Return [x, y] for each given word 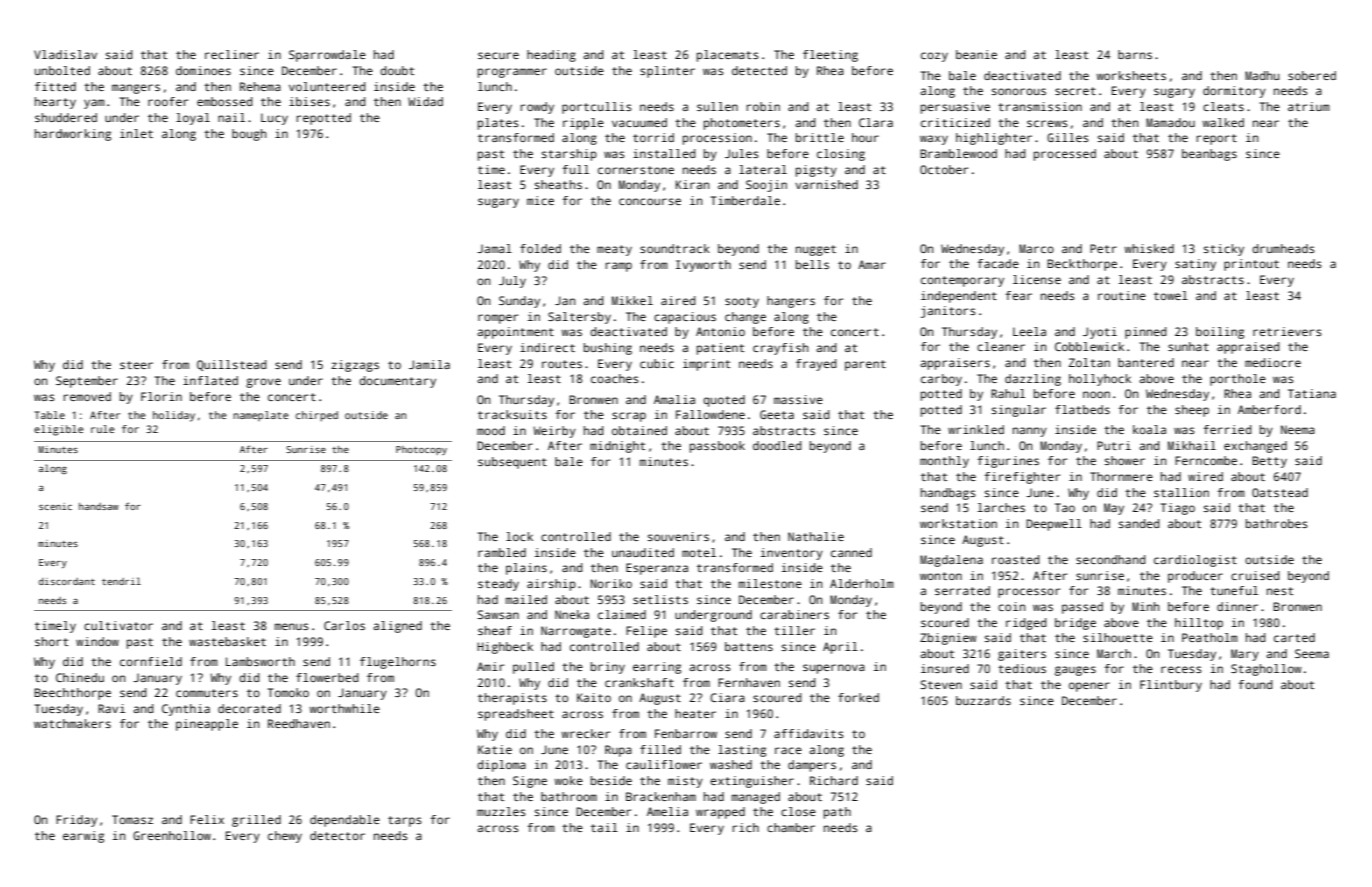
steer [136, 365]
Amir [490, 666]
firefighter [1022, 478]
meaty [614, 250]
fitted [55, 86]
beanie [976, 54]
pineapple [207, 725]
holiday [174, 416]
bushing [608, 349]
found [1255, 684]
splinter [667, 72]
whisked [1149, 248]
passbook [717, 447]
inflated [210, 380]
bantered [1146, 362]
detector [337, 835]
